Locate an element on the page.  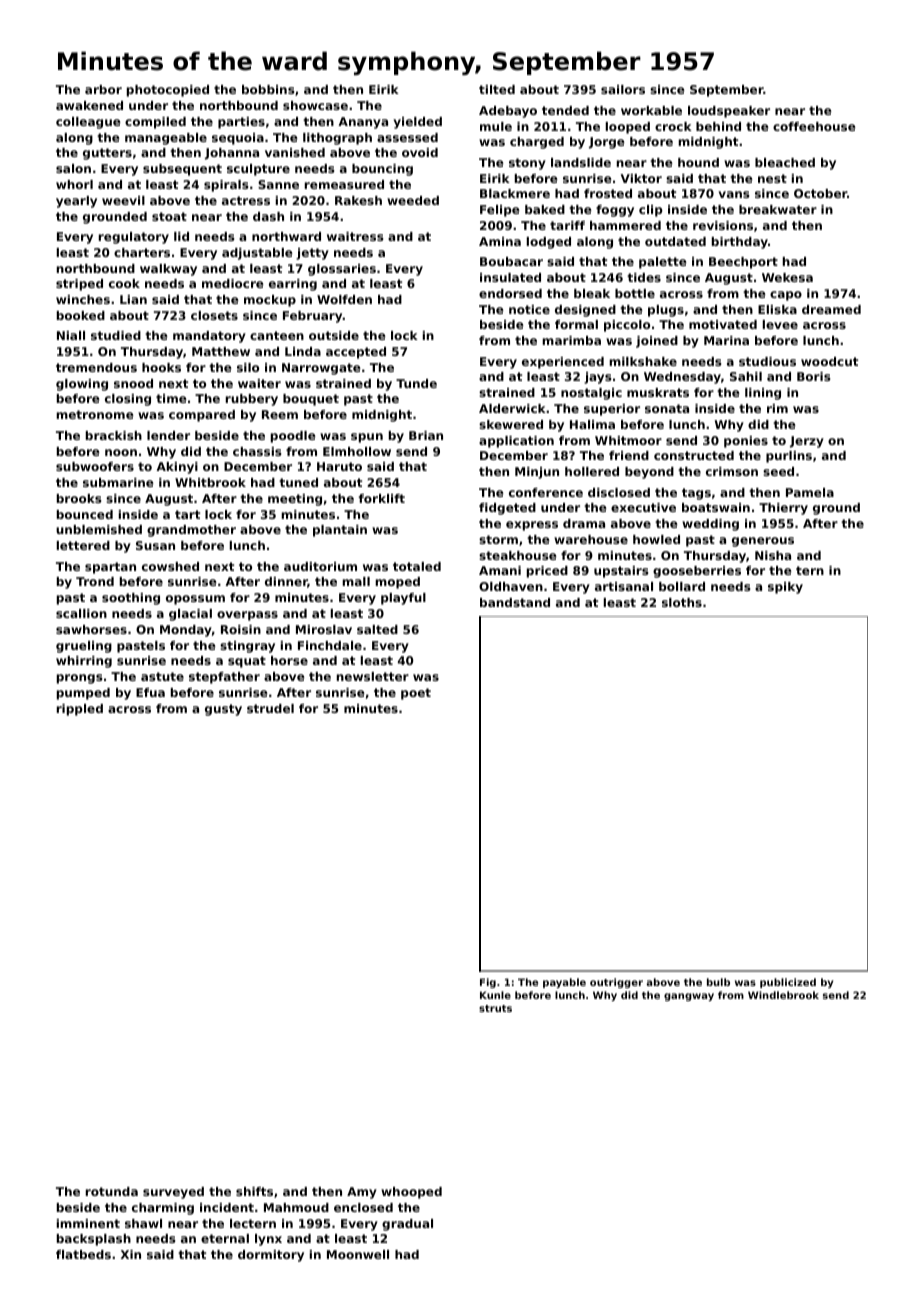
awakened is located at coordinates (89, 105).
